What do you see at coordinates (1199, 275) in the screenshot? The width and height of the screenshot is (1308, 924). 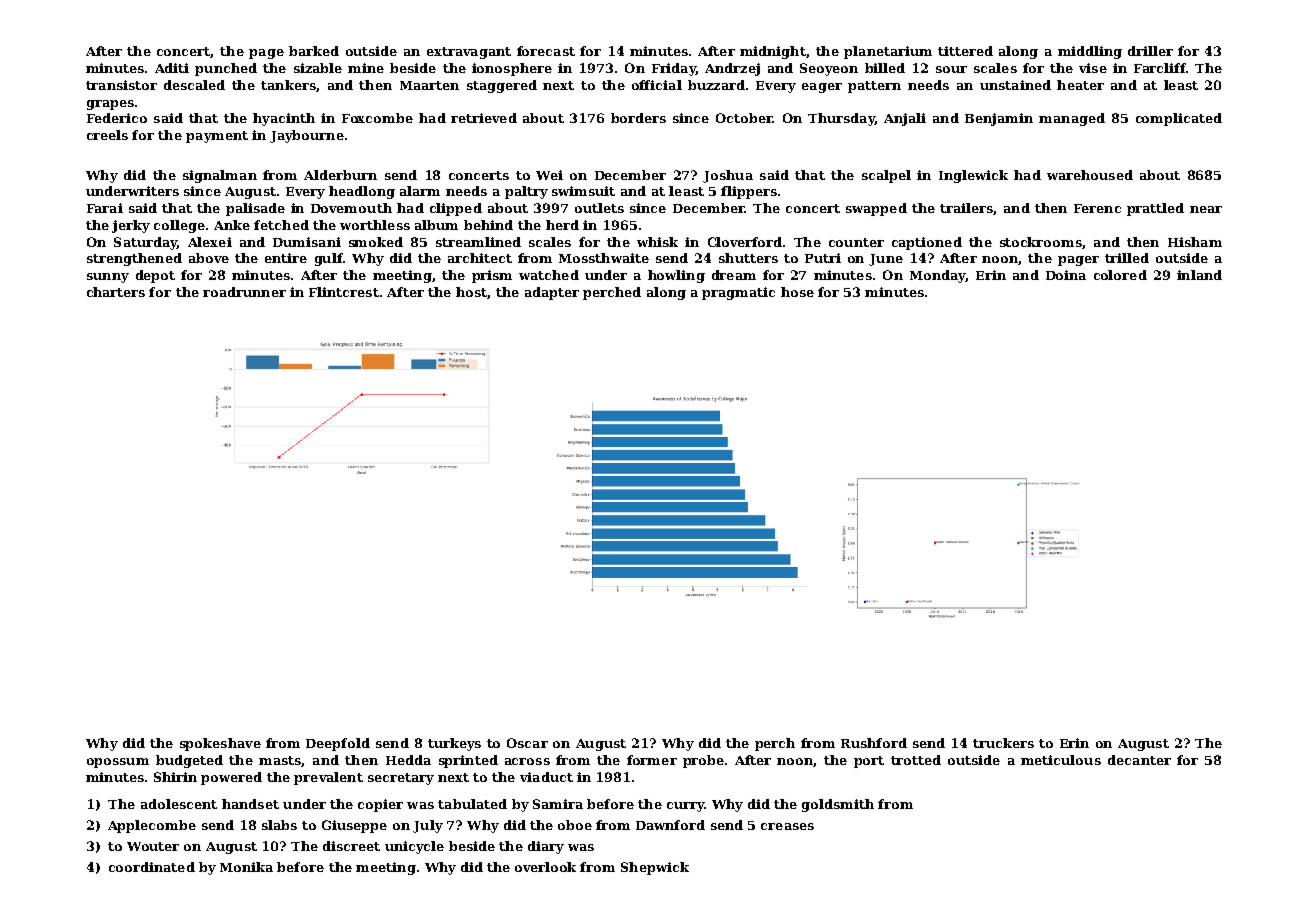 I see `inland` at bounding box center [1199, 275].
